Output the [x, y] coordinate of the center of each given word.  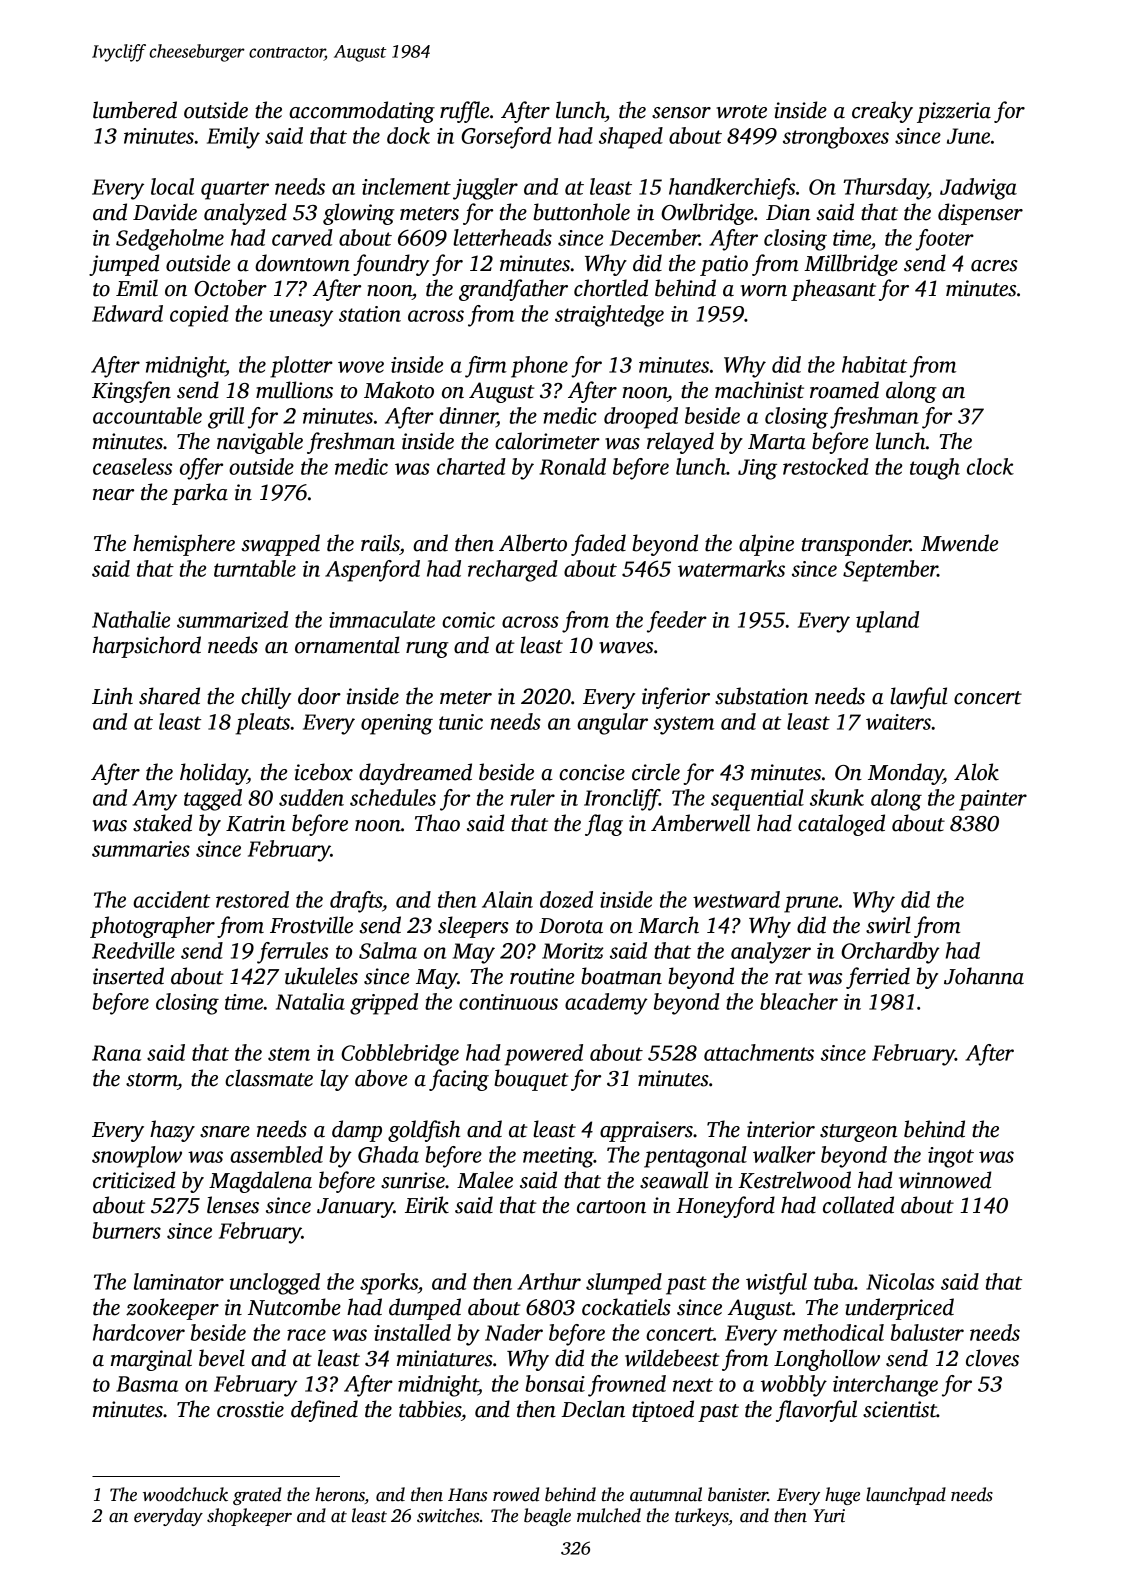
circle [656, 772]
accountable [147, 415]
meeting [558, 1157]
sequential [757, 800]
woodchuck [185, 1494]
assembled [276, 1154]
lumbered [135, 110]
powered [544, 1055]
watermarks [731, 568]
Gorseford [506, 138]
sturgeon [858, 1133]
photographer [152, 927]
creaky [882, 112]
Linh [112, 696]
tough [935, 469]
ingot [951, 1157]
